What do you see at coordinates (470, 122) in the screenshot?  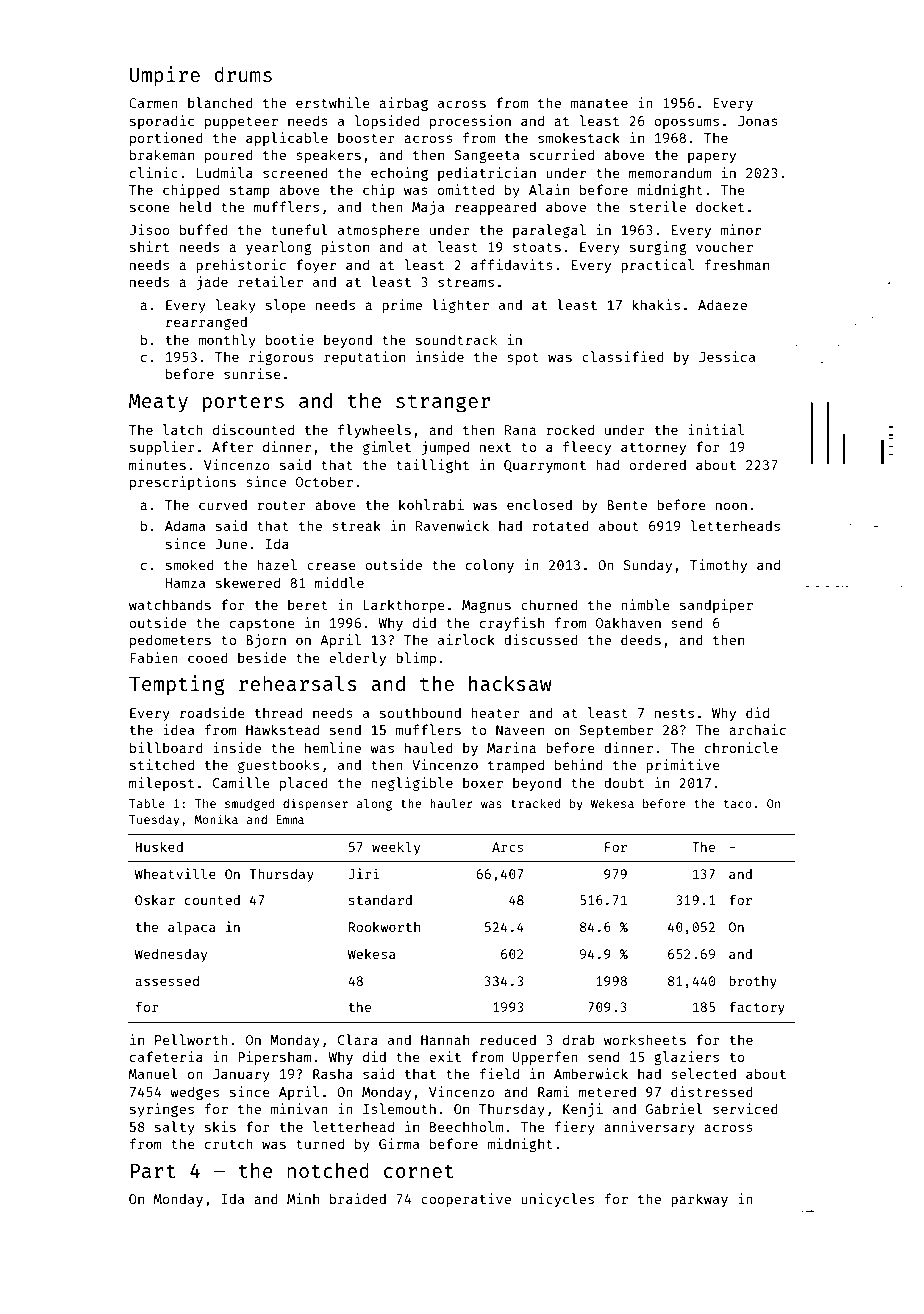 I see `procession` at bounding box center [470, 122].
